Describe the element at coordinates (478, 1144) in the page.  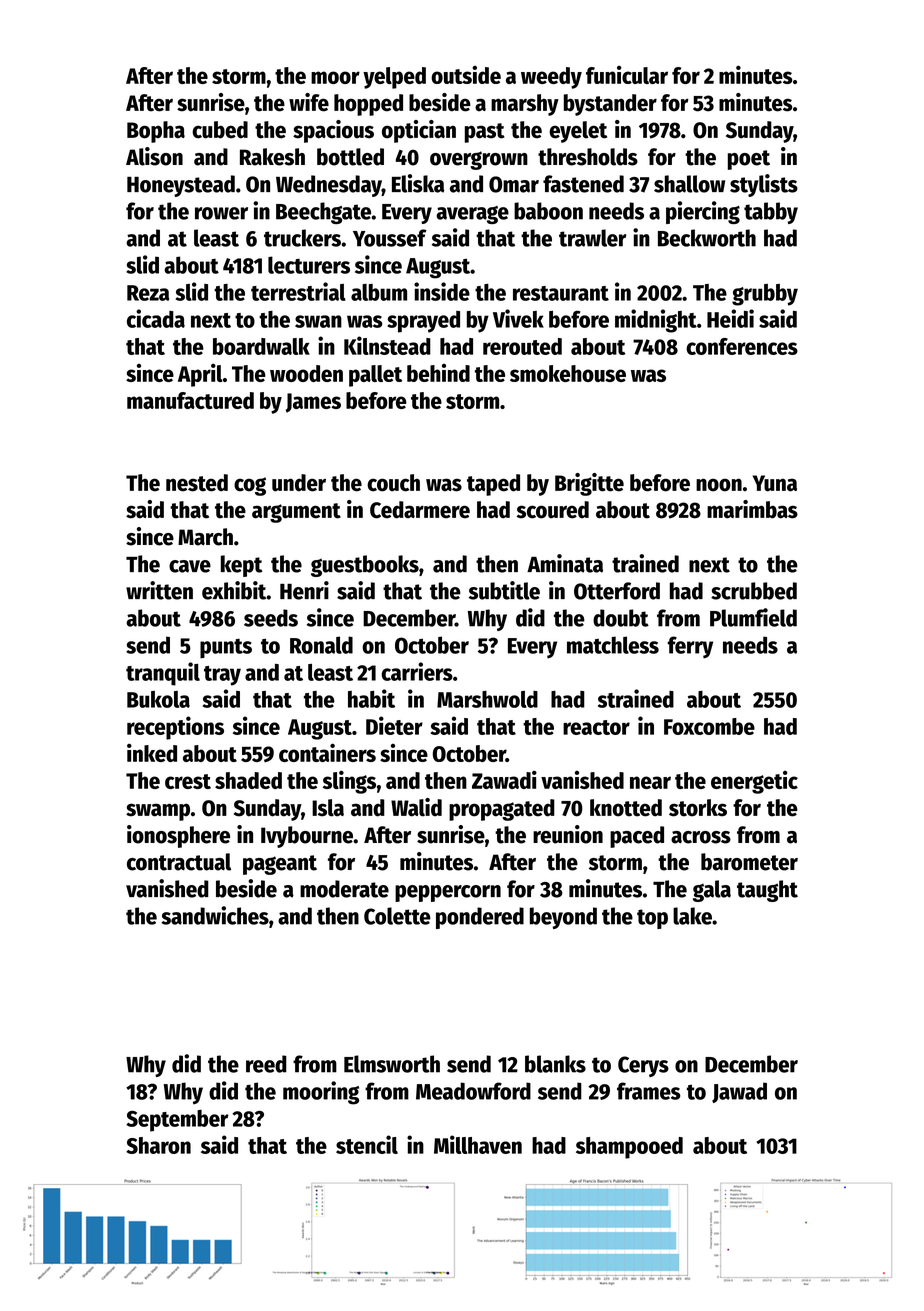
I see `Millhaven` at that location.
